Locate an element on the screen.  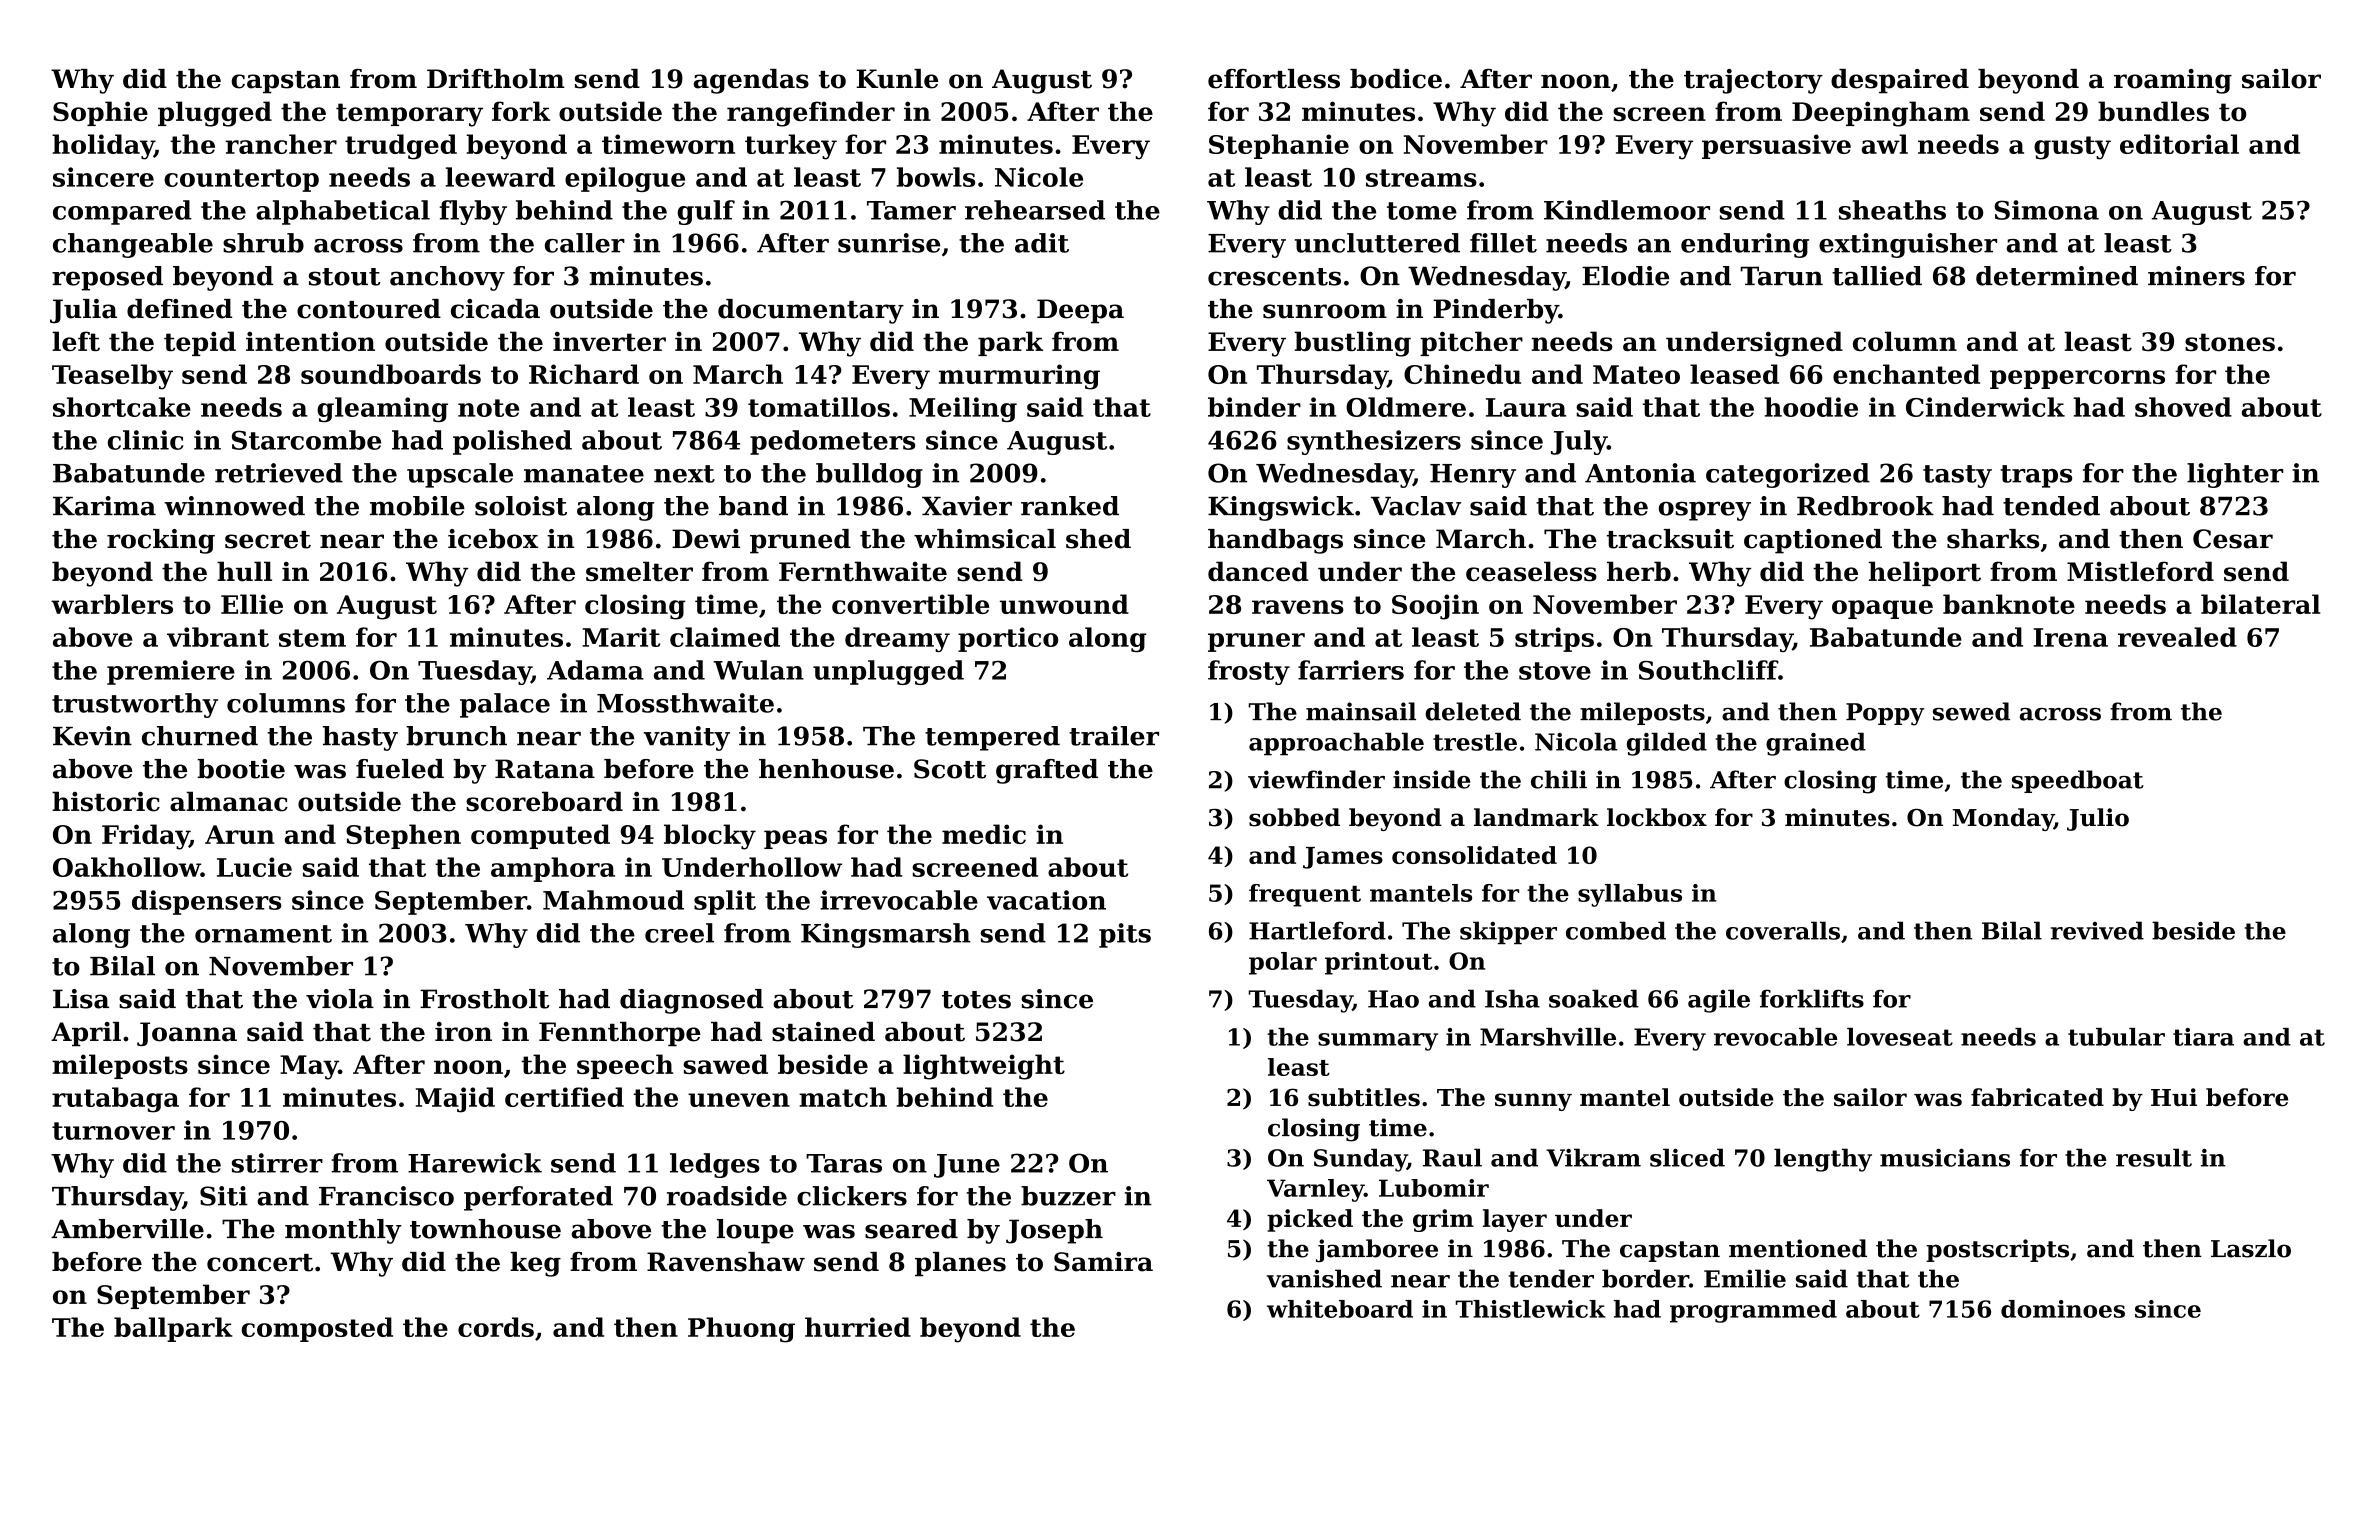
bilateral is located at coordinates (2260, 604).
